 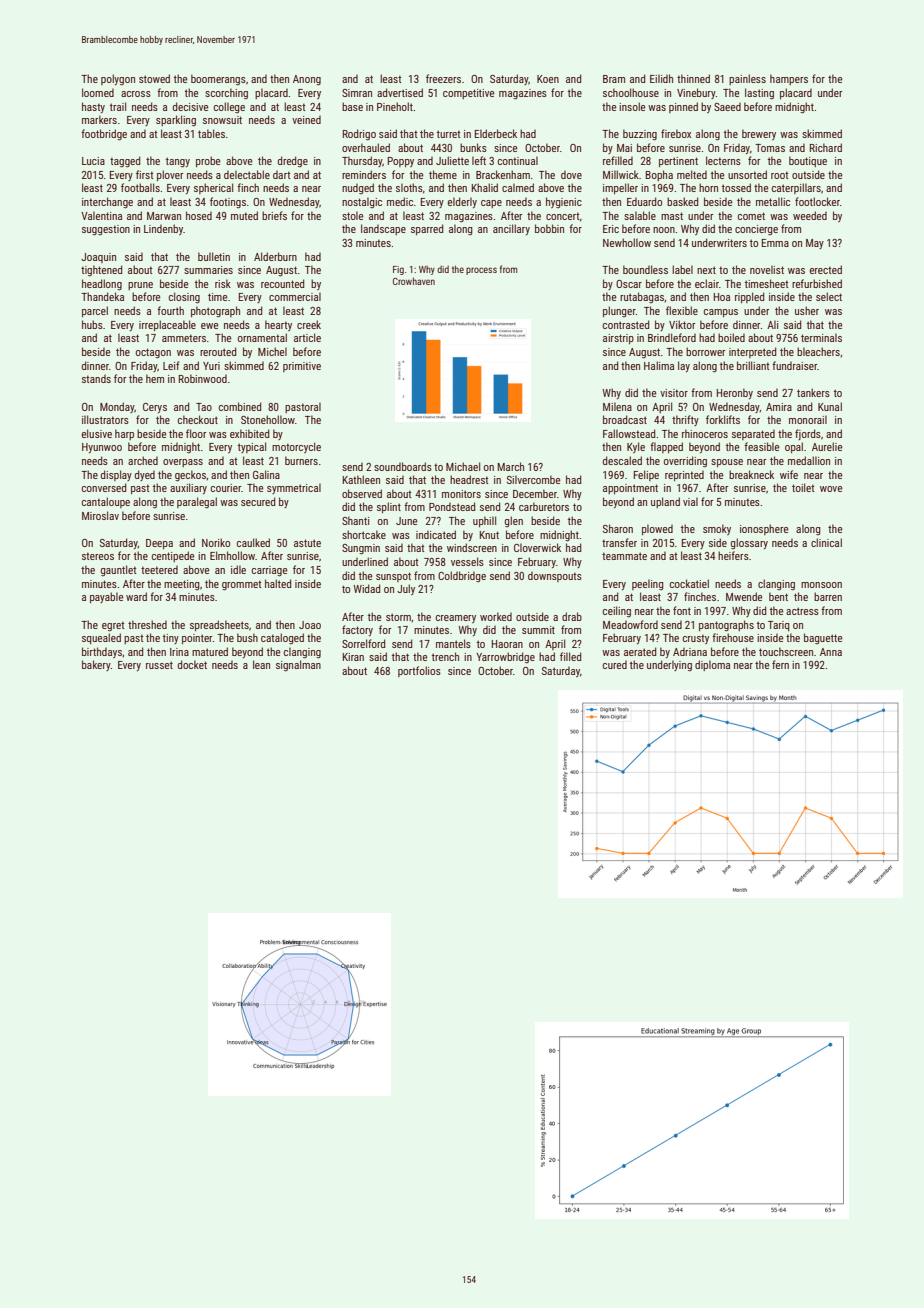 What do you see at coordinates (268, 419) in the screenshot?
I see `Stonehollow` at bounding box center [268, 419].
